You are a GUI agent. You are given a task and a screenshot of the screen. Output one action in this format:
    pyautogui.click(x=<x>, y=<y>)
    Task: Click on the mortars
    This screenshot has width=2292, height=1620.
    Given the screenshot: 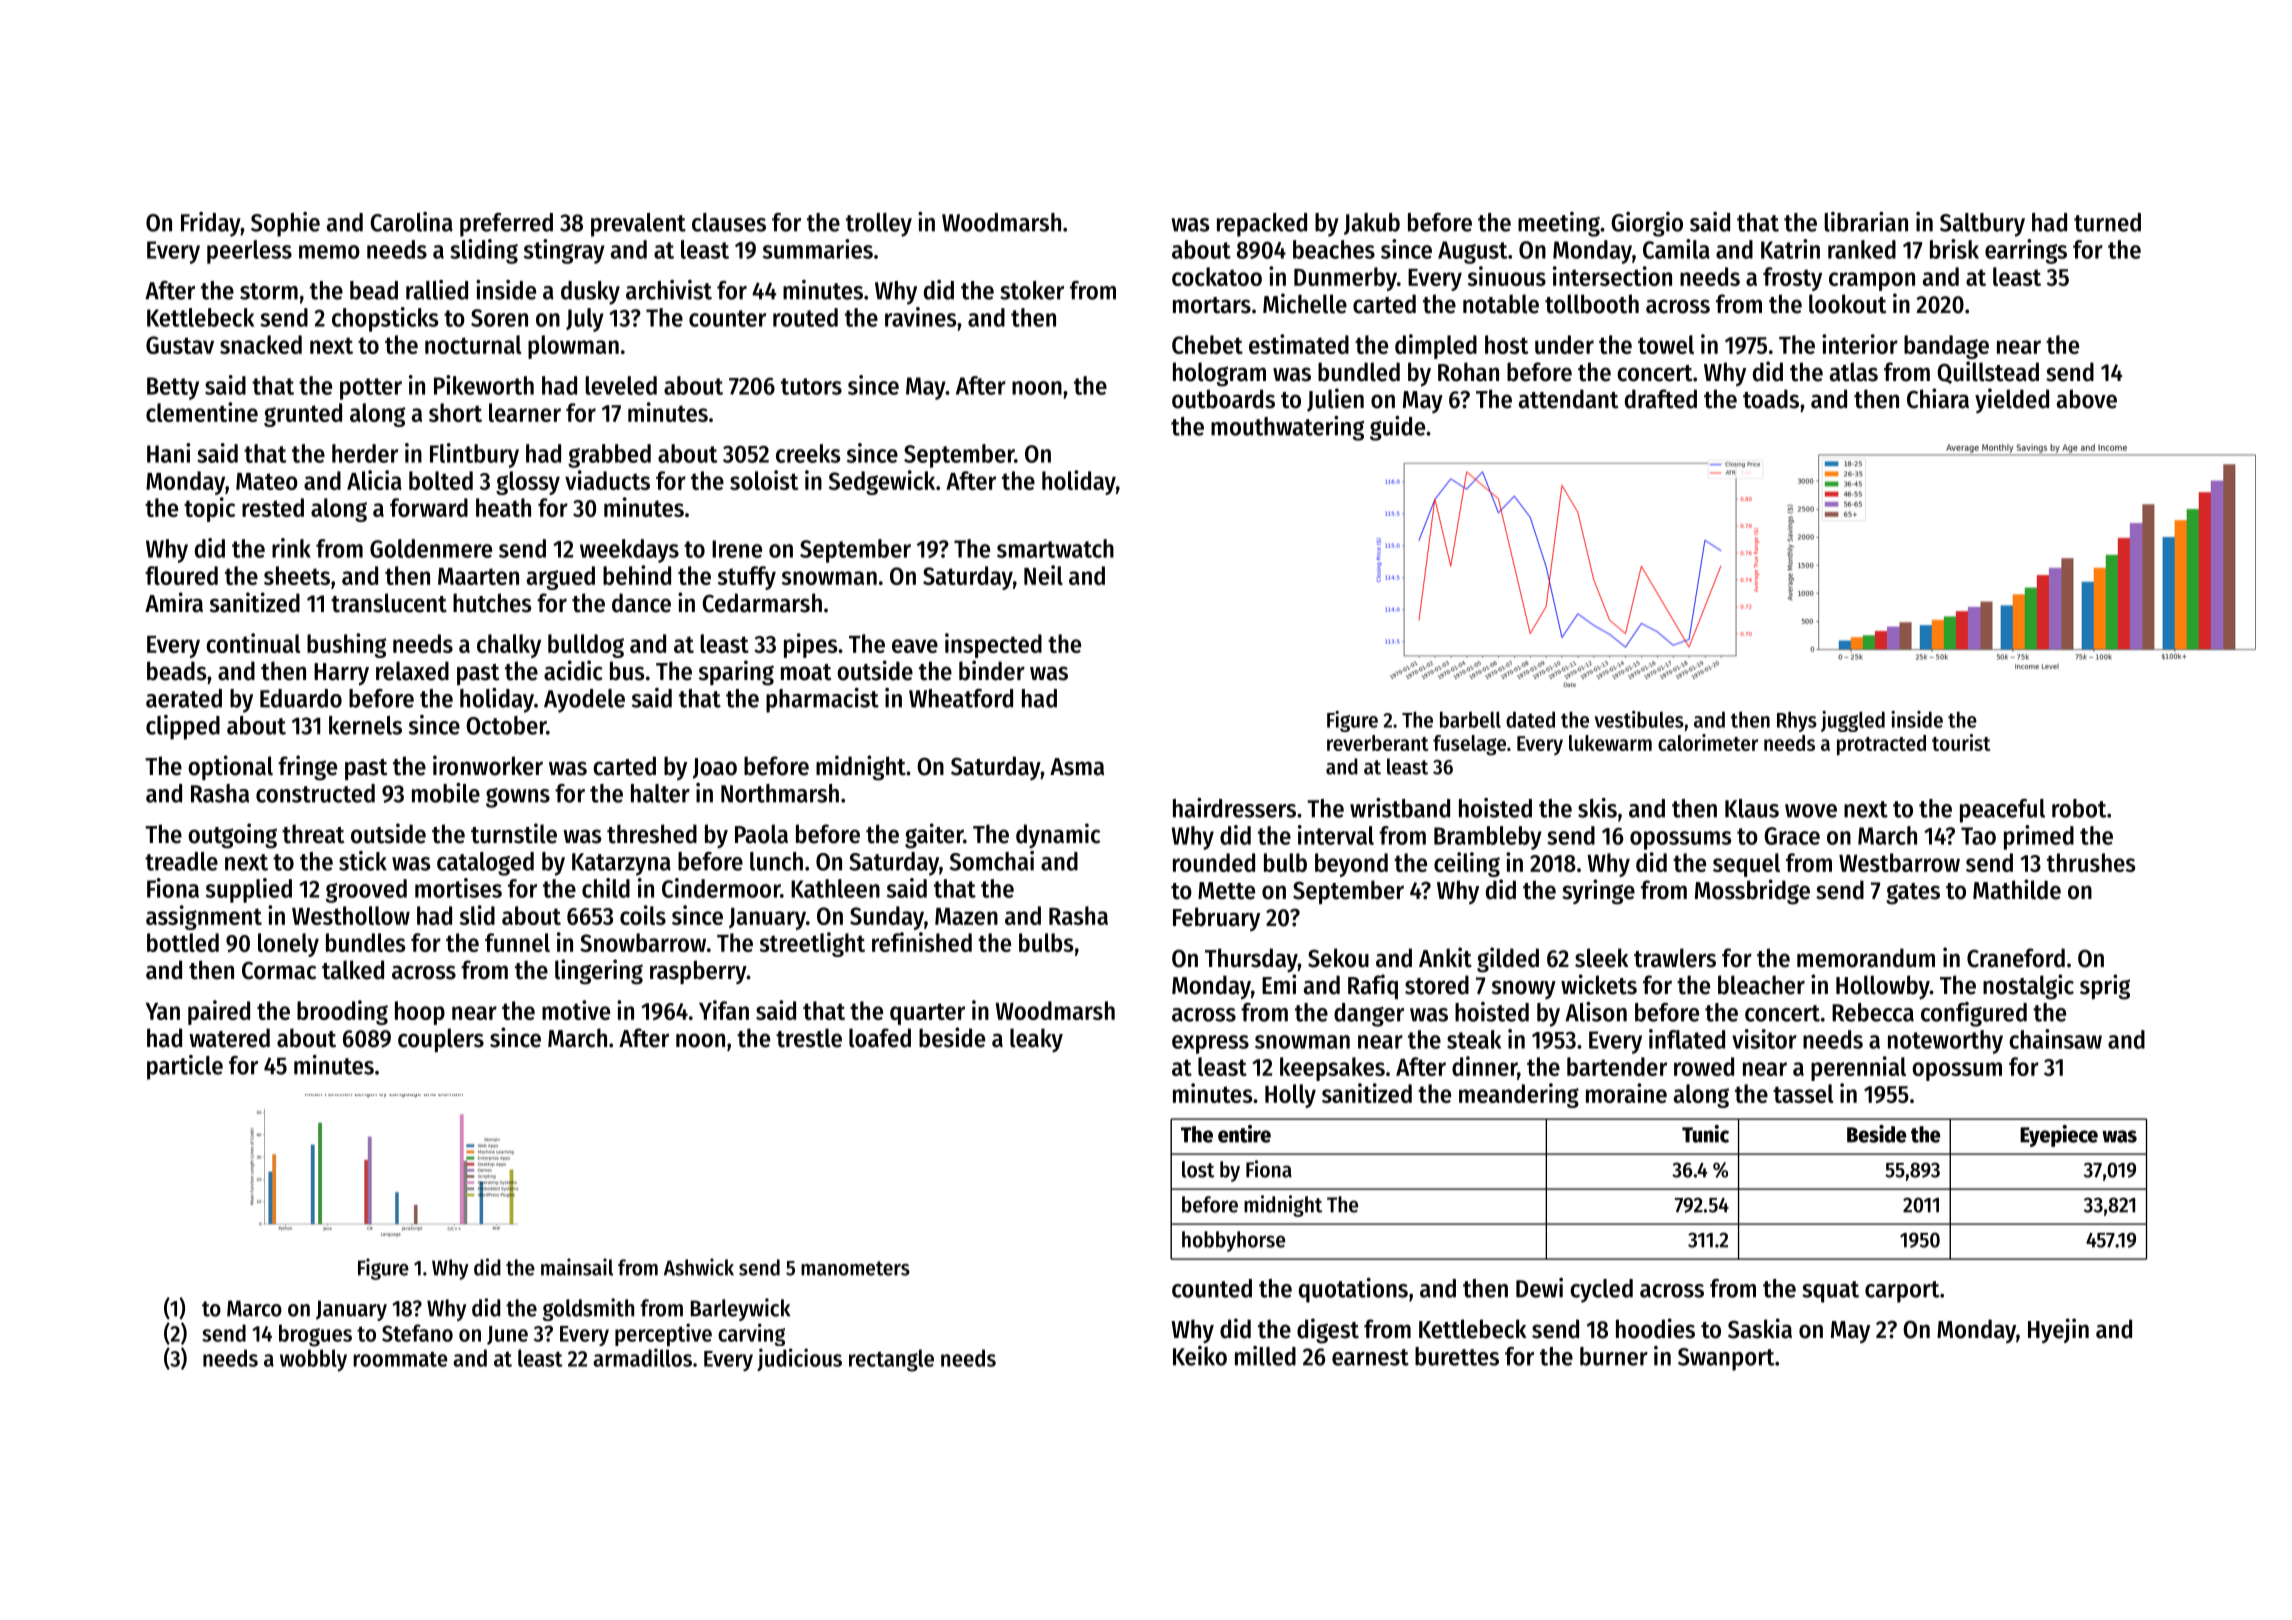 What is the action you would take?
    pyautogui.click(x=1212, y=305)
